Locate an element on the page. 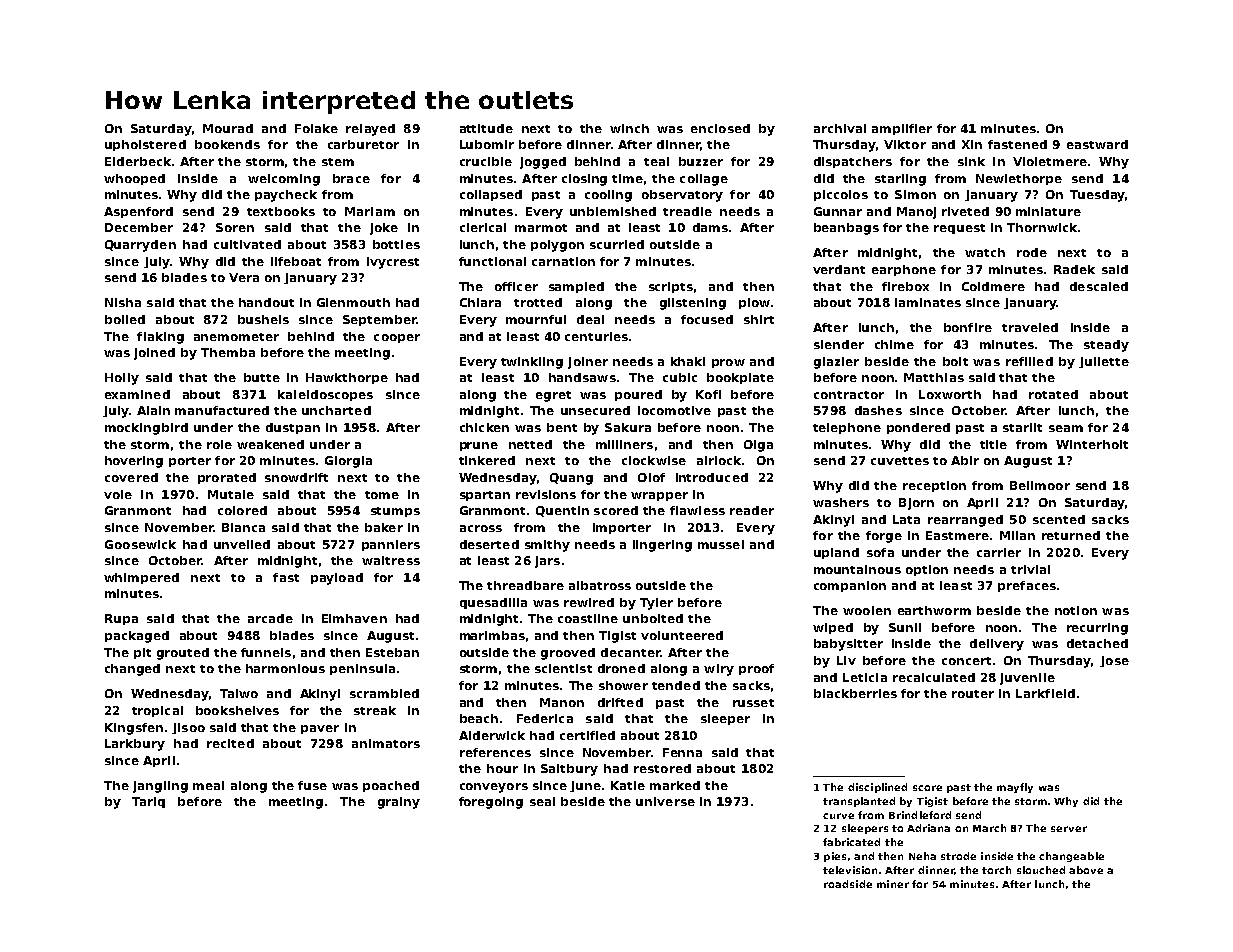 Image resolution: width=1233 pixels, height=952 pixels. archival is located at coordinates (840, 128).
